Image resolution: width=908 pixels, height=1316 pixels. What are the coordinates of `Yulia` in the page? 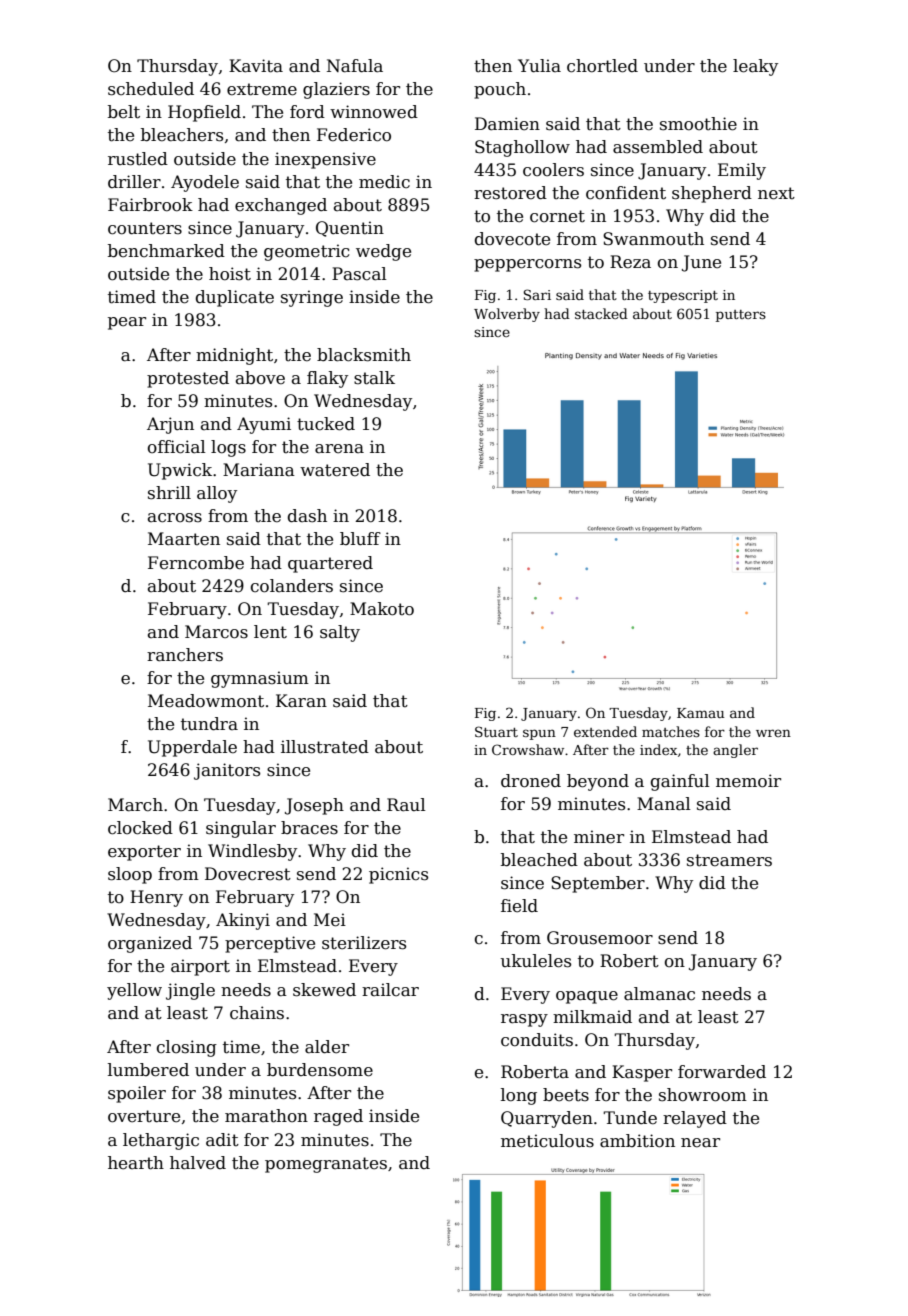 It's located at (539, 66).
